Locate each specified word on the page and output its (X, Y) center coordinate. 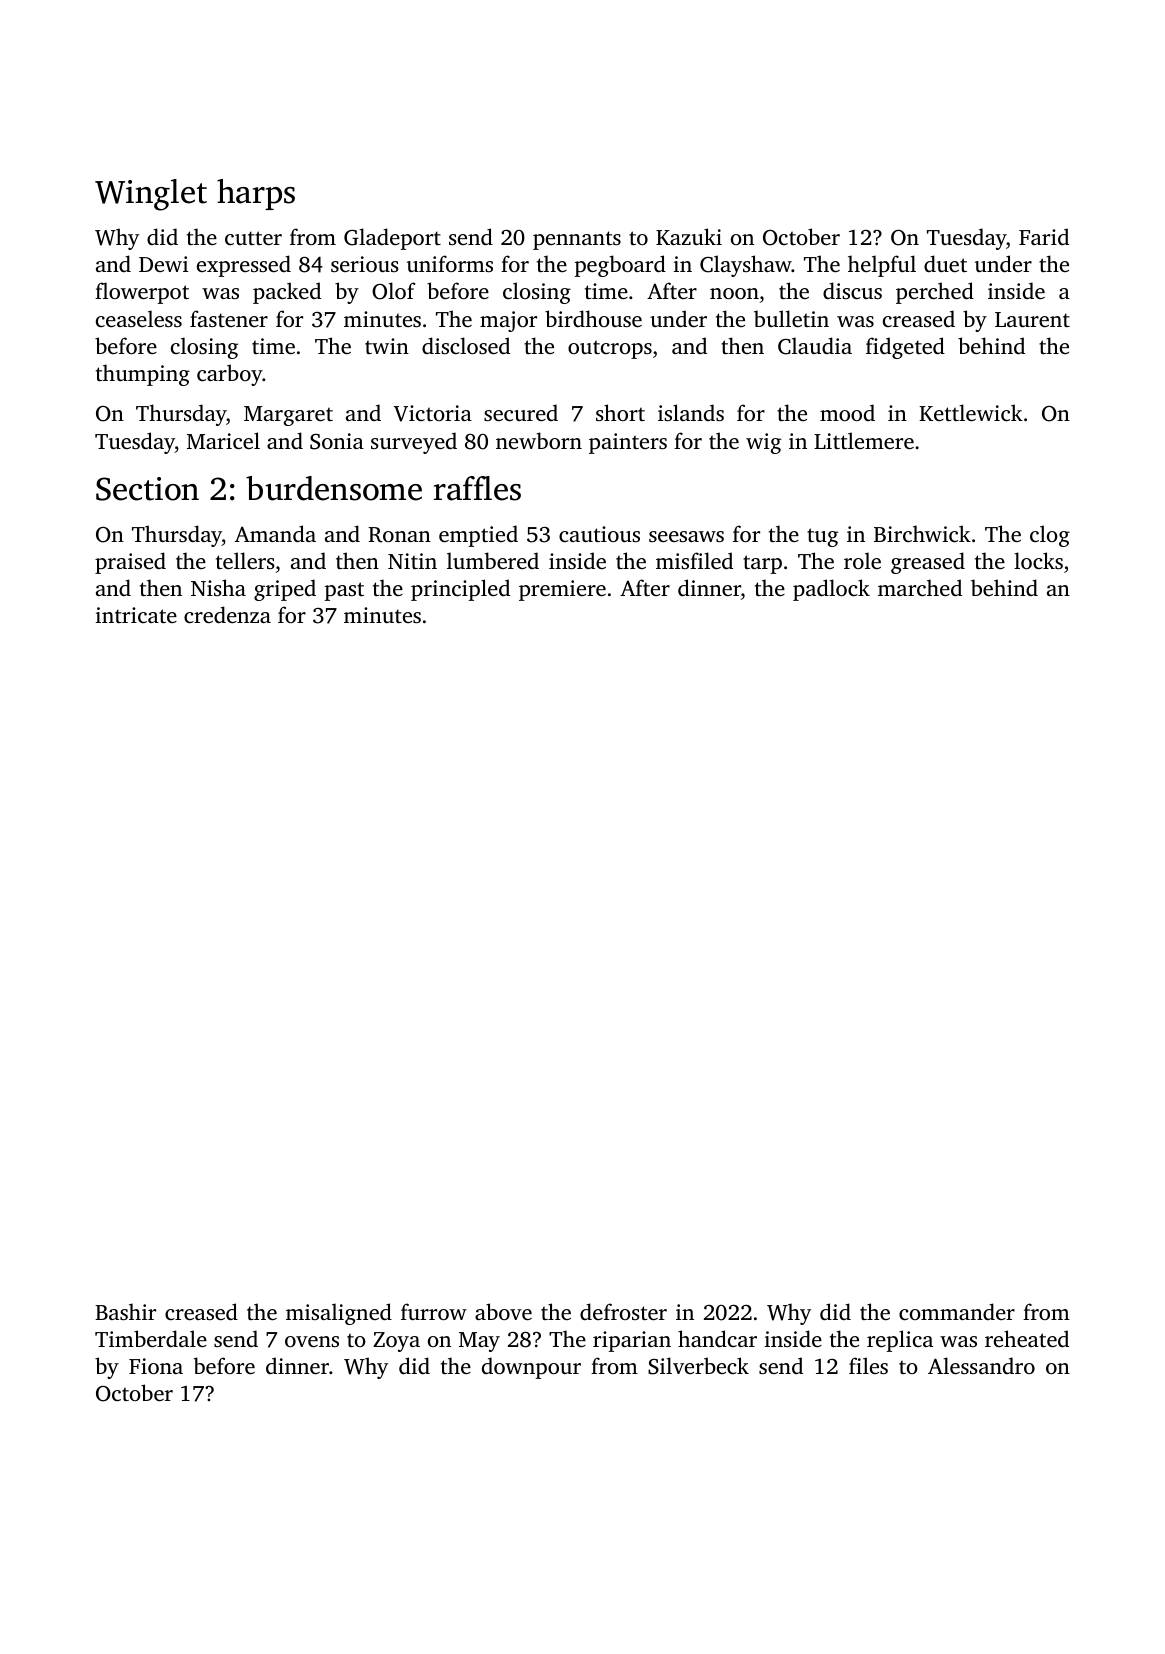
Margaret (288, 416)
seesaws (686, 536)
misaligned (339, 1314)
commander (957, 1311)
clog (1050, 536)
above (503, 1311)
